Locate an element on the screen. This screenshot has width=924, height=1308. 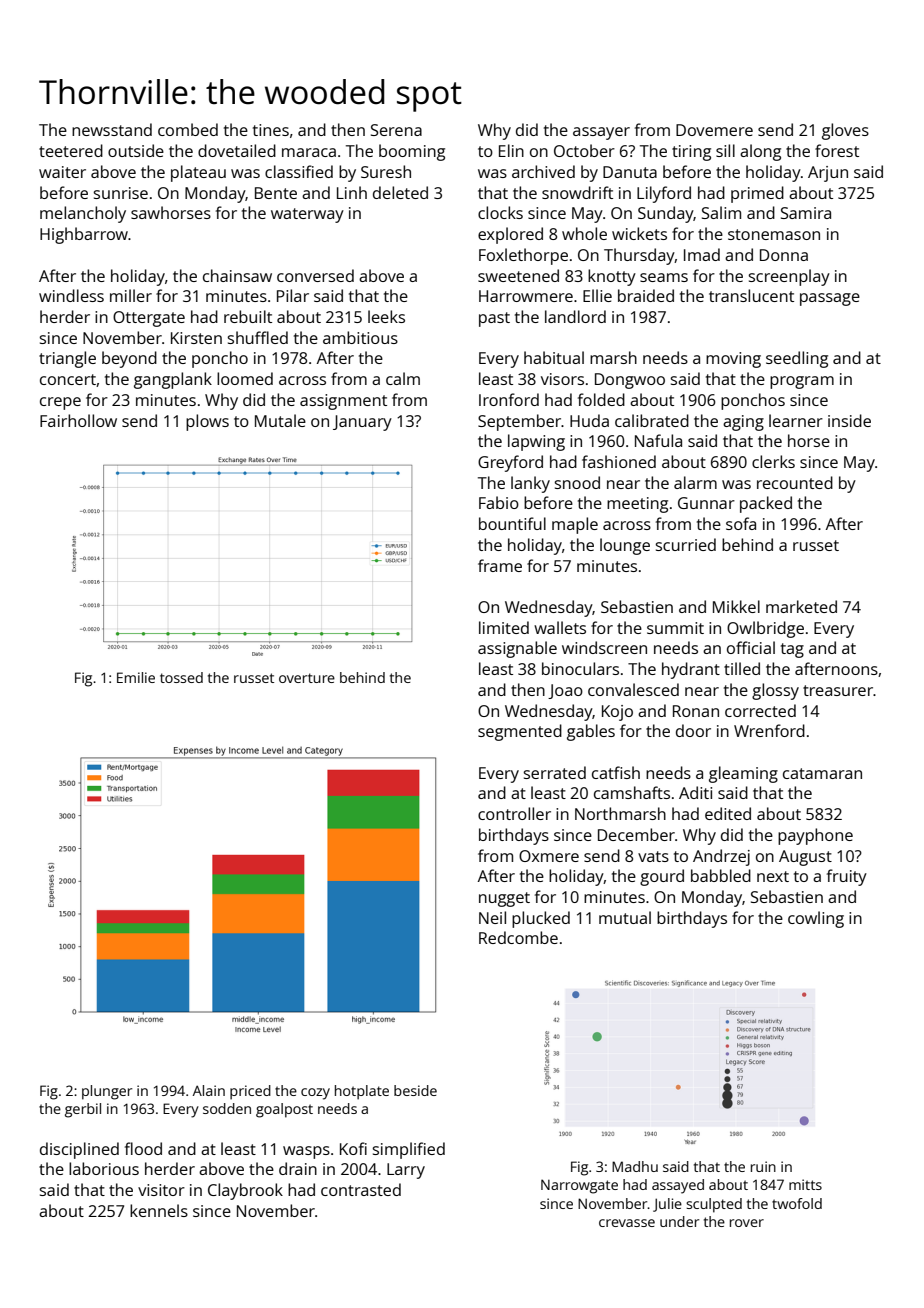
corrected is located at coordinates (760, 710).
